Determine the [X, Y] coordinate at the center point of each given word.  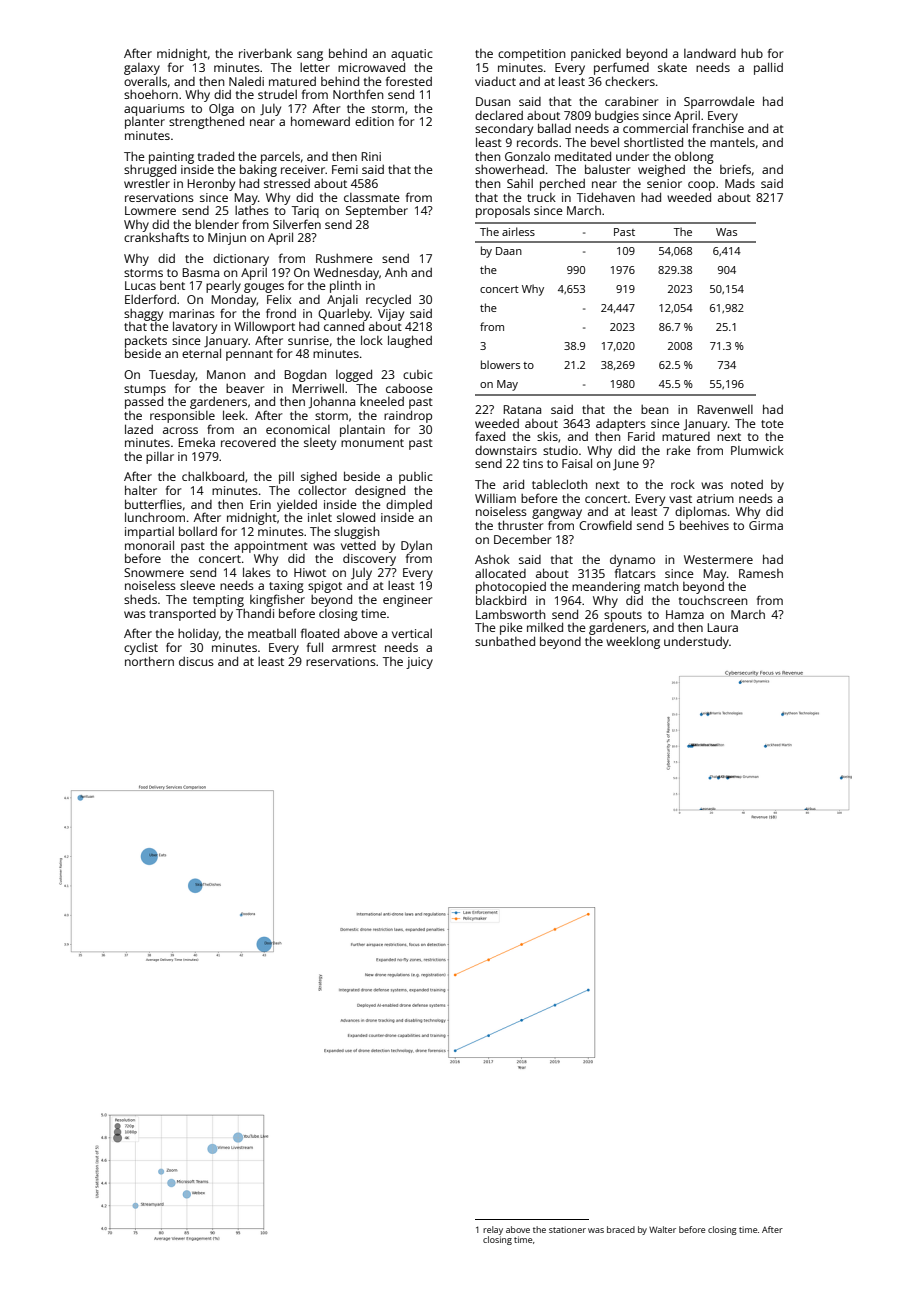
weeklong [633, 642]
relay [493, 1230]
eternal [201, 353]
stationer [567, 1229]
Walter [662, 1229]
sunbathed [505, 641]
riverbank [265, 53]
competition [531, 55]
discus [196, 661]
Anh [396, 272]
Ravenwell [725, 409]
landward [710, 53]
